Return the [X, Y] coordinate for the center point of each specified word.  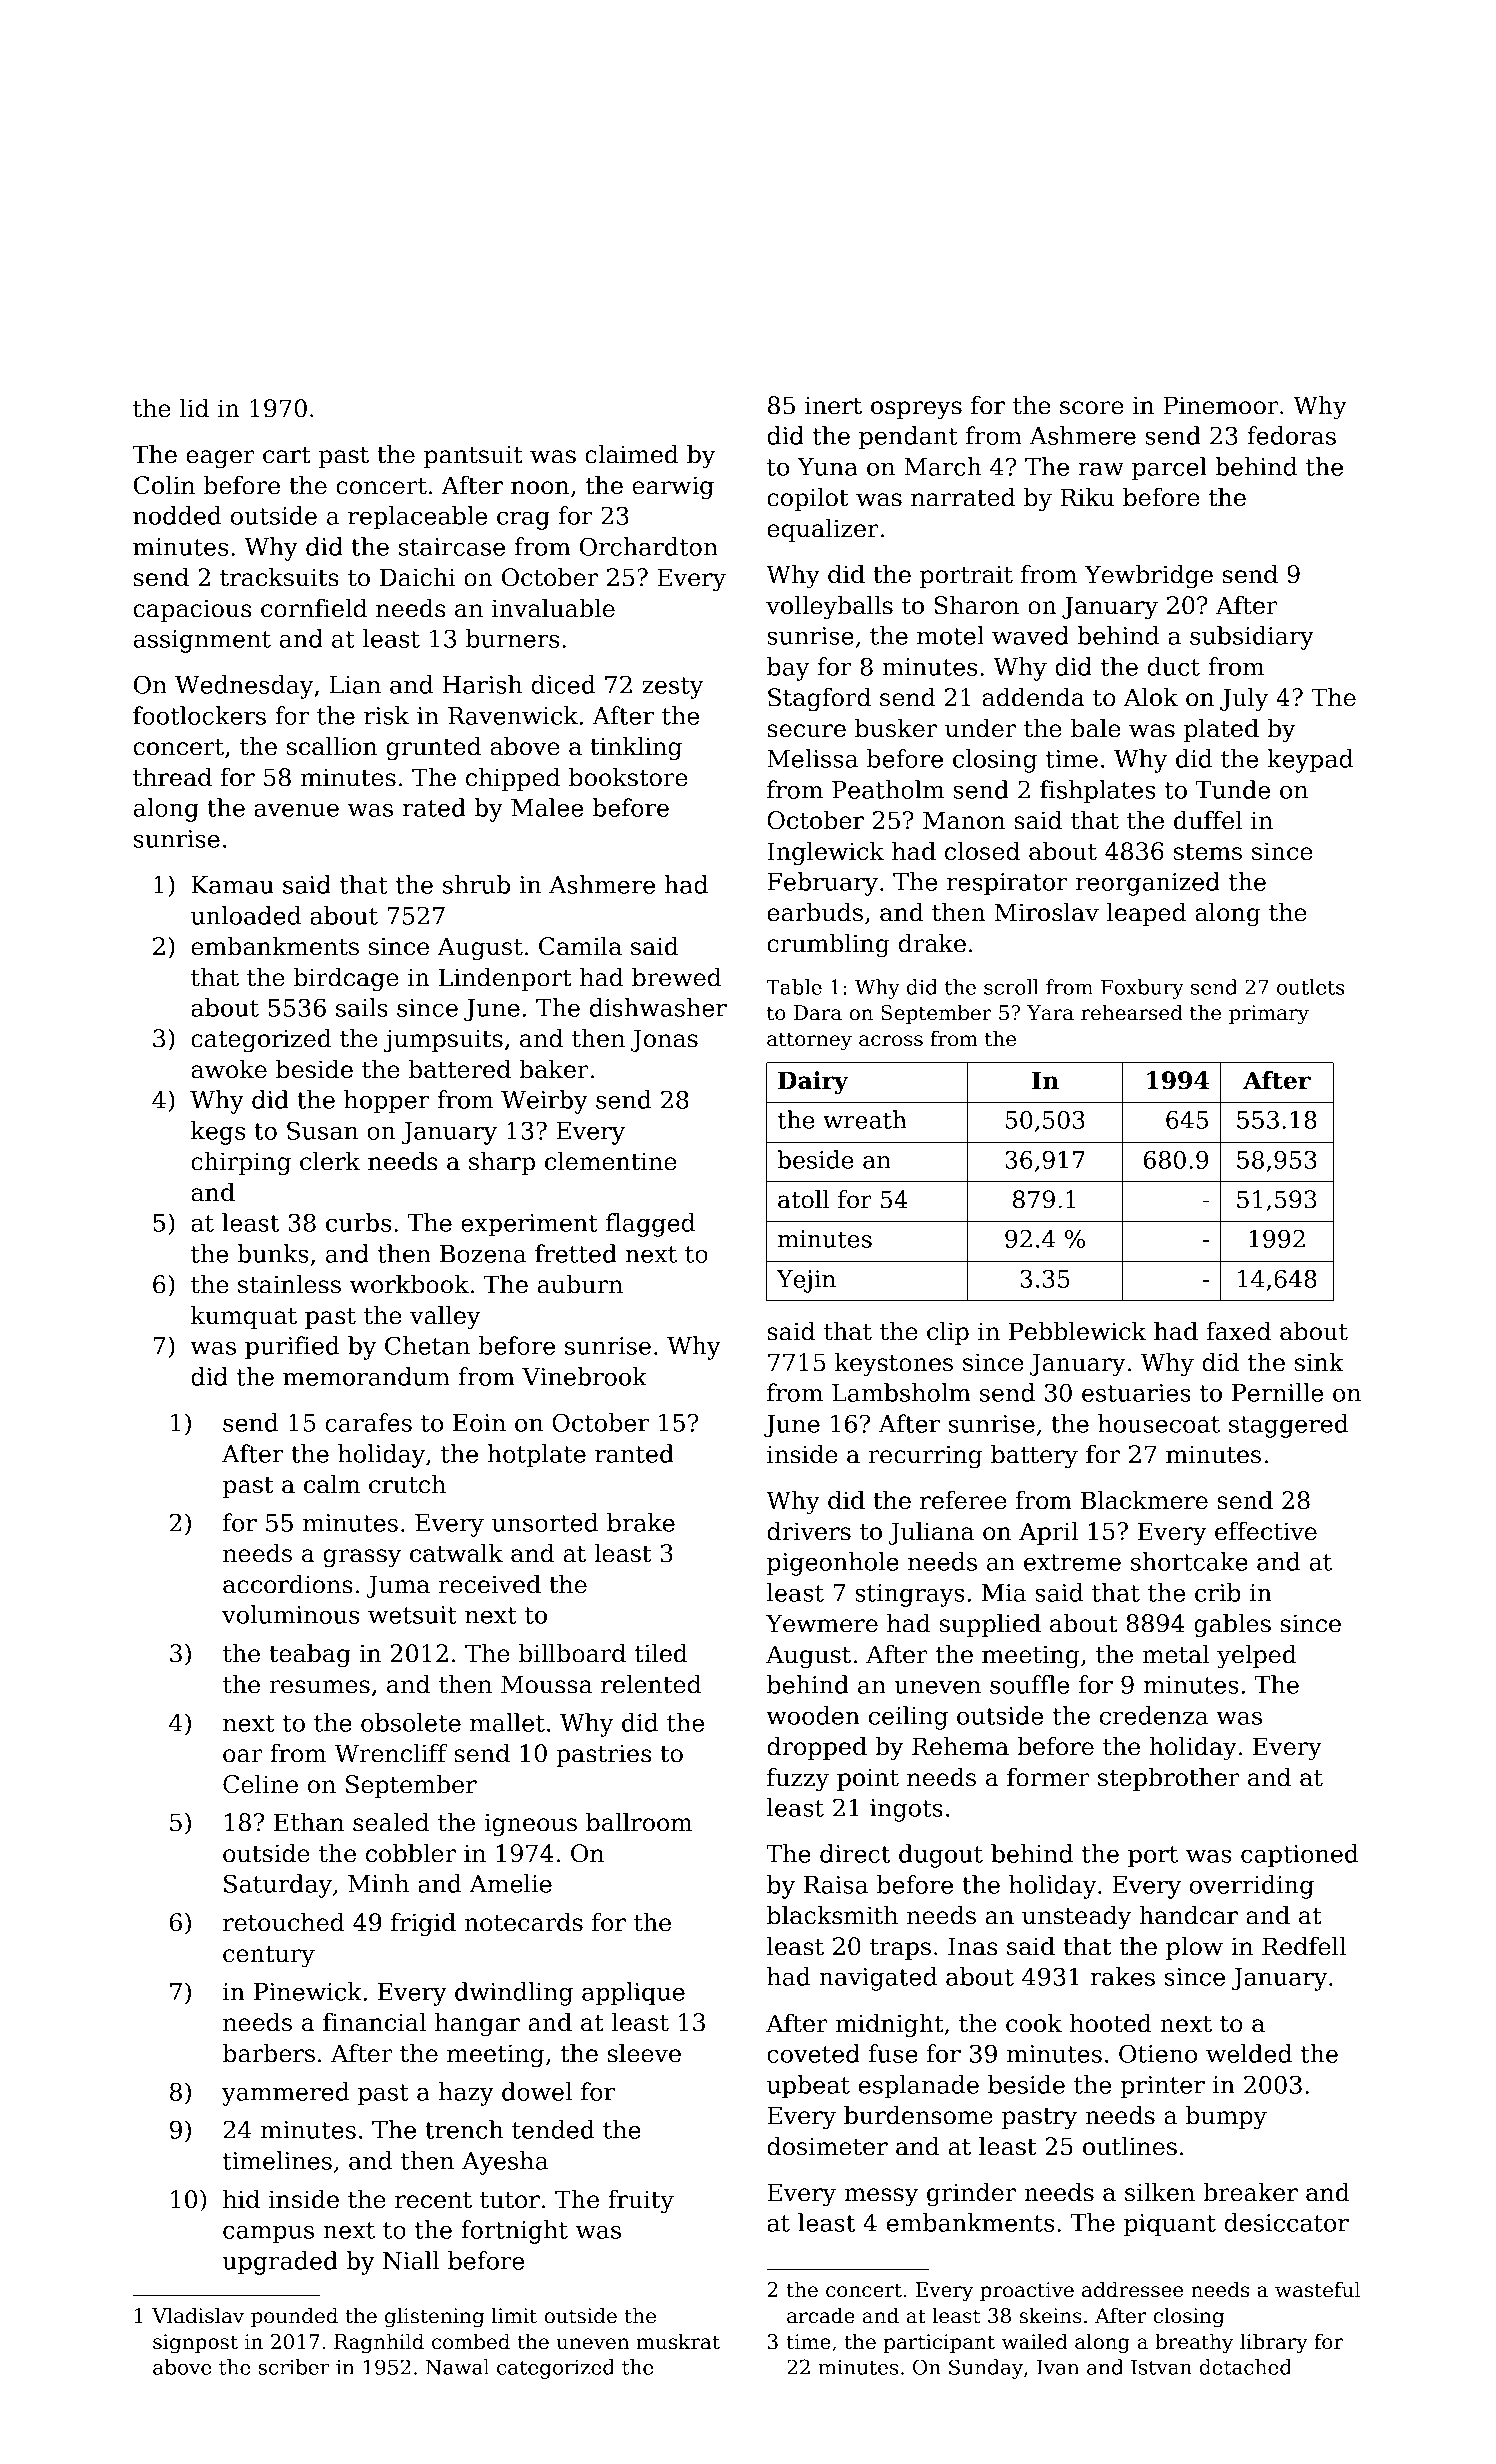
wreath [865, 1119]
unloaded [246, 915]
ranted [634, 1453]
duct [1173, 666]
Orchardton [649, 546]
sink [1319, 1362]
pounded [294, 2317]
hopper [386, 1102]
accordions [288, 1584]
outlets [1311, 987]
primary [1269, 1015]
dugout [941, 1856]
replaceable [417, 518]
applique [633, 1994]
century [269, 1956]
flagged [650, 1225]
